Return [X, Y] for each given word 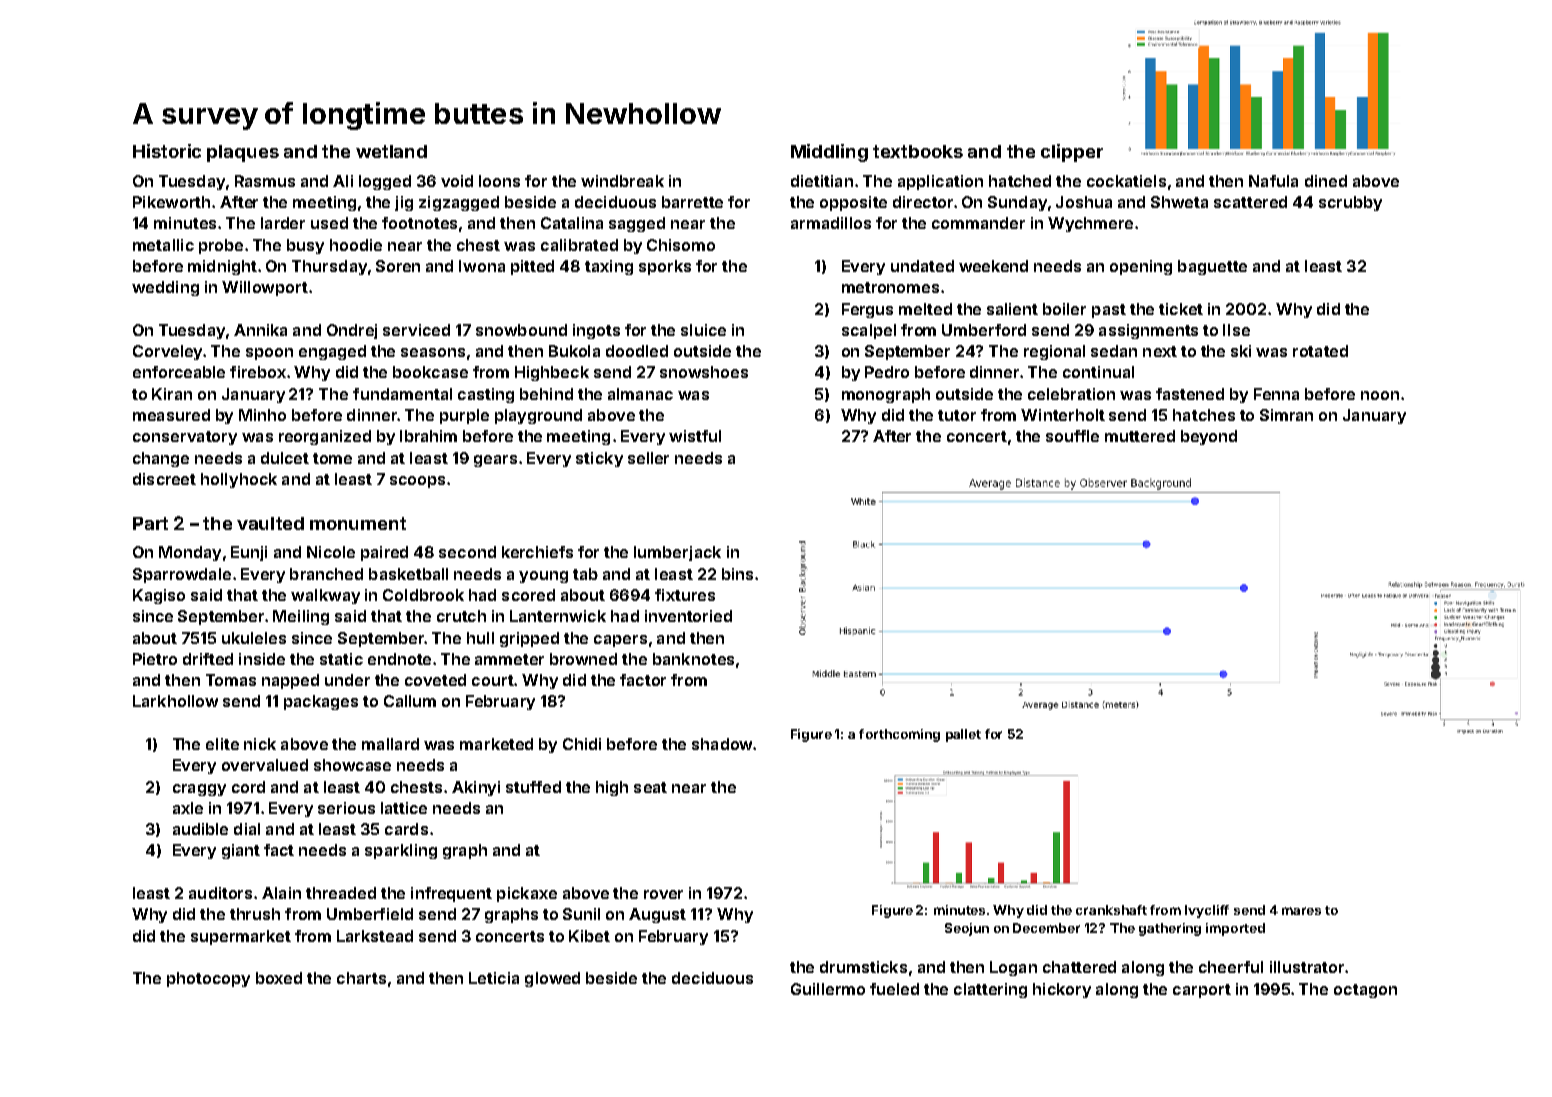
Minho [262, 415]
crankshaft [1111, 910]
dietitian [822, 181]
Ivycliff [1207, 911]
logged [385, 182]
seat [650, 787]
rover [663, 894]
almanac [640, 394]
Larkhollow [175, 701]
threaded [341, 893]
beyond [1209, 437]
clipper [1072, 153]
